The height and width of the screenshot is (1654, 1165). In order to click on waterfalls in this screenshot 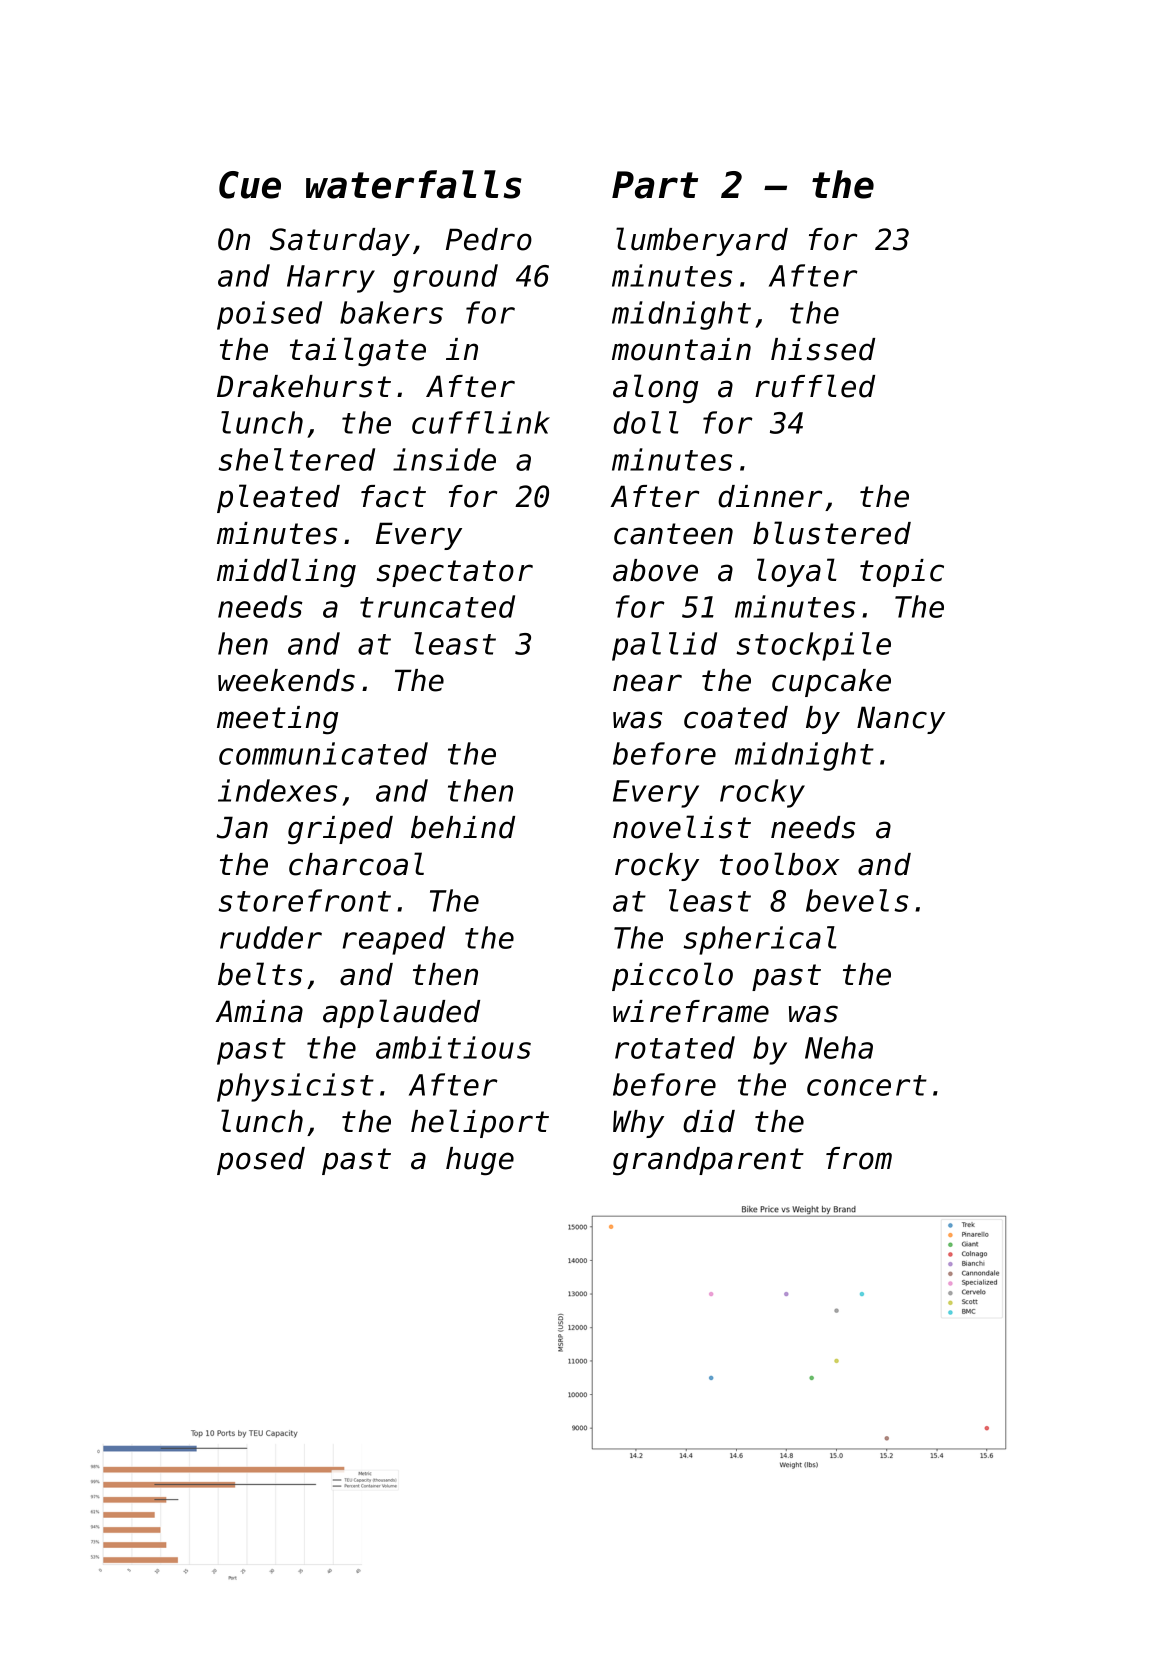, I will do `click(414, 184)`.
